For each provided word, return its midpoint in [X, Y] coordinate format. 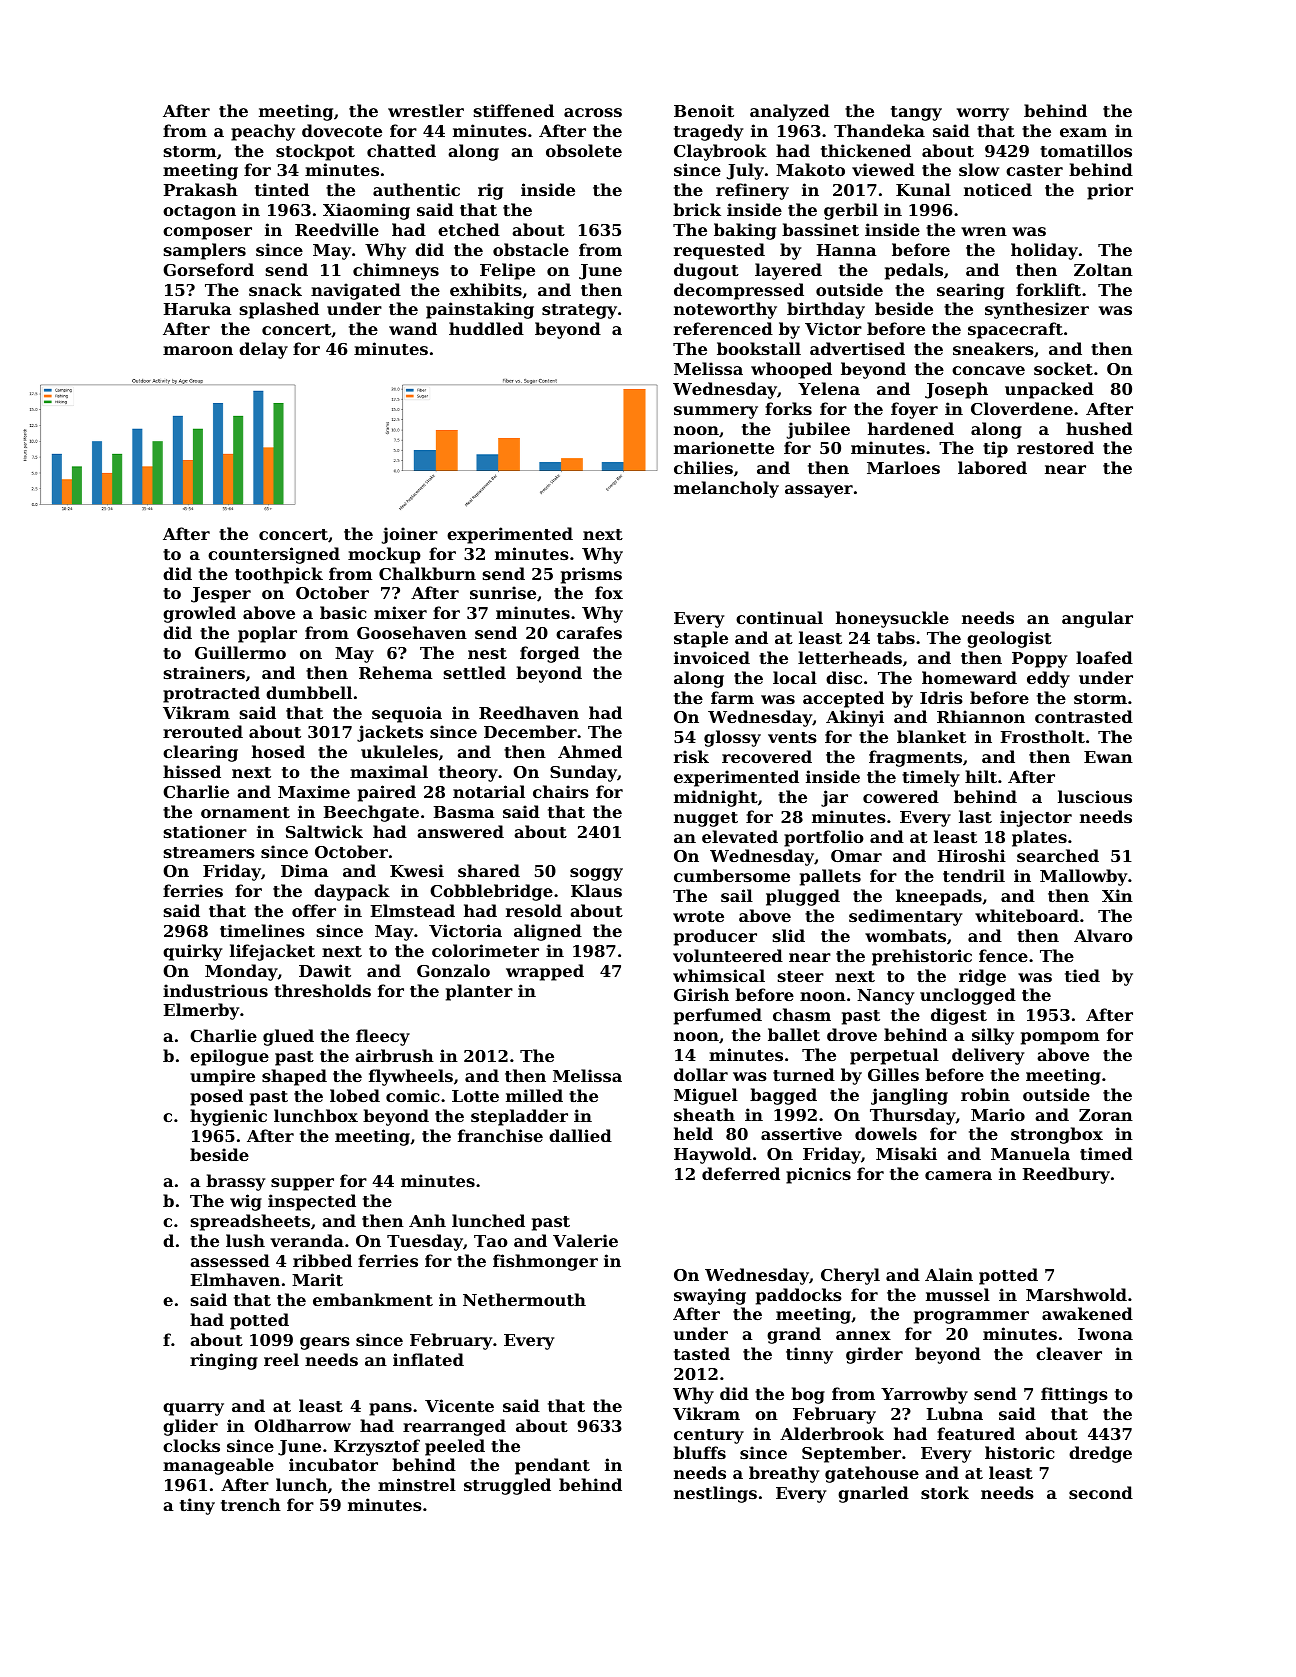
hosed [278, 751]
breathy [784, 1474]
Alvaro [1103, 935]
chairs [561, 791]
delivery [988, 1056]
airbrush [394, 1055]
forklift [1048, 289]
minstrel [417, 1484]
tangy [916, 113]
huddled [486, 328]
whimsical [719, 975]
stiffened [514, 110]
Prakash [201, 189]
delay [263, 350]
